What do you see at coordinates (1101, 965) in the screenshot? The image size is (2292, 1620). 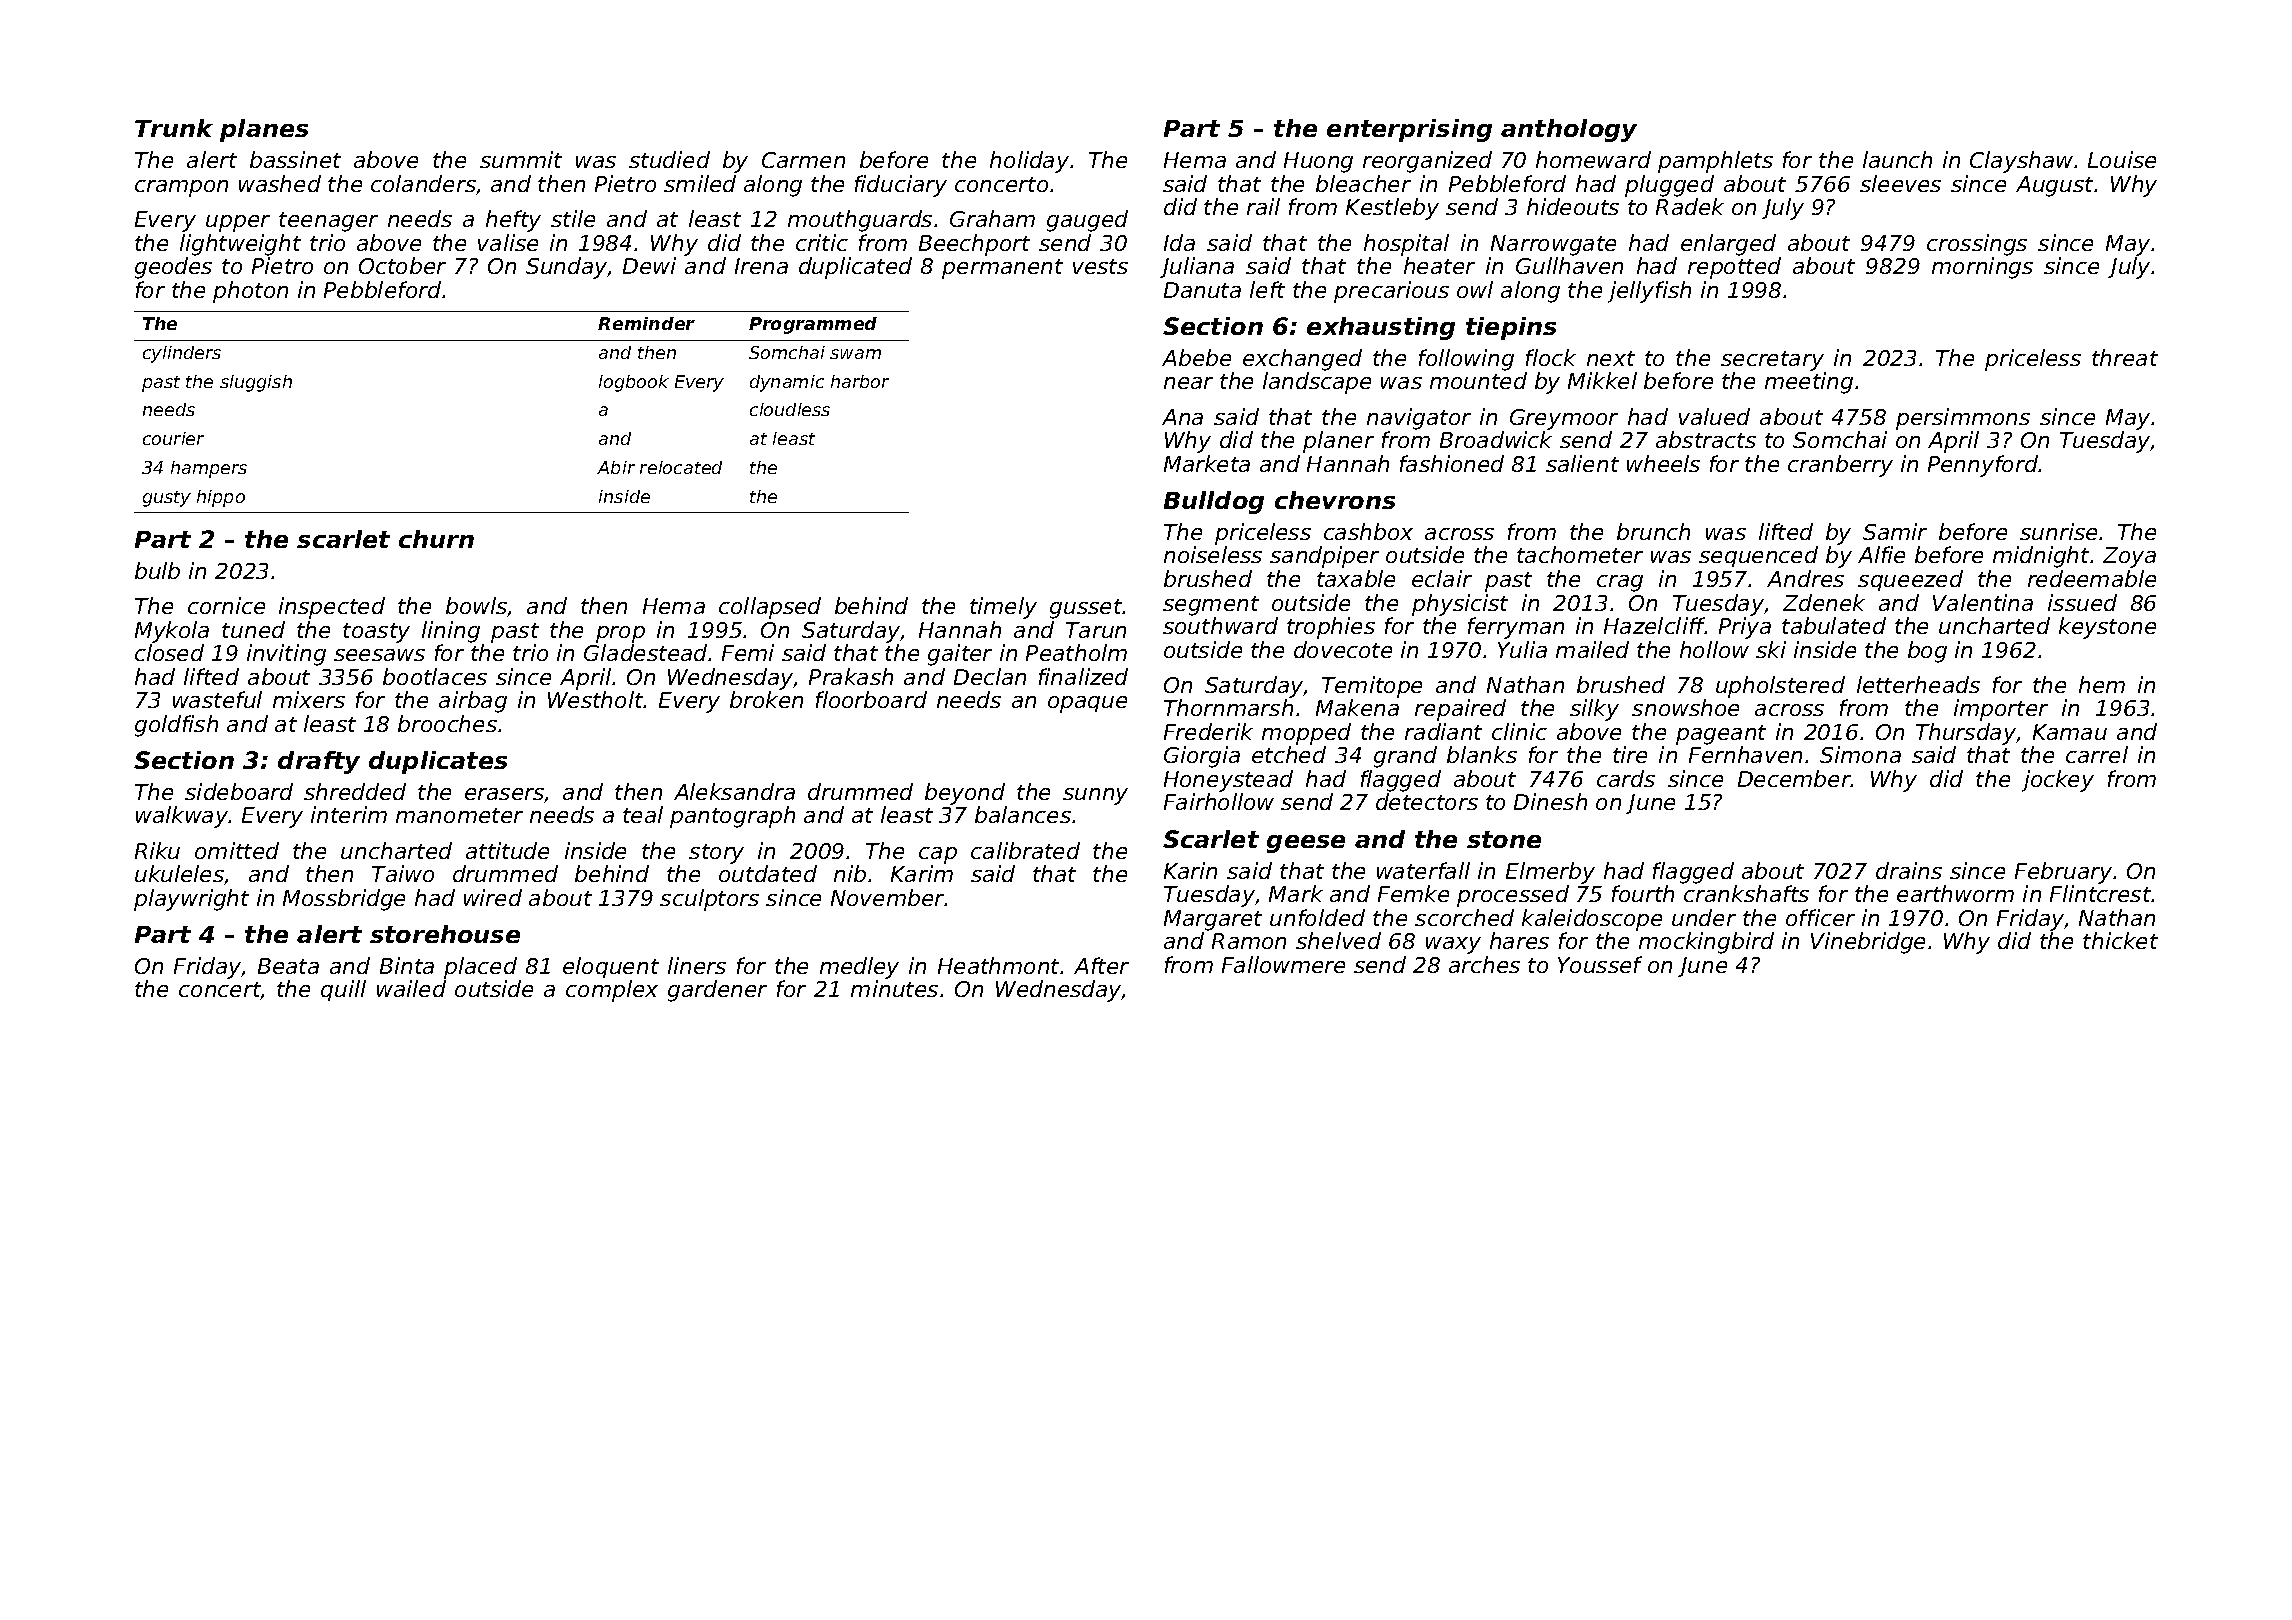 I see `After` at bounding box center [1101, 965].
